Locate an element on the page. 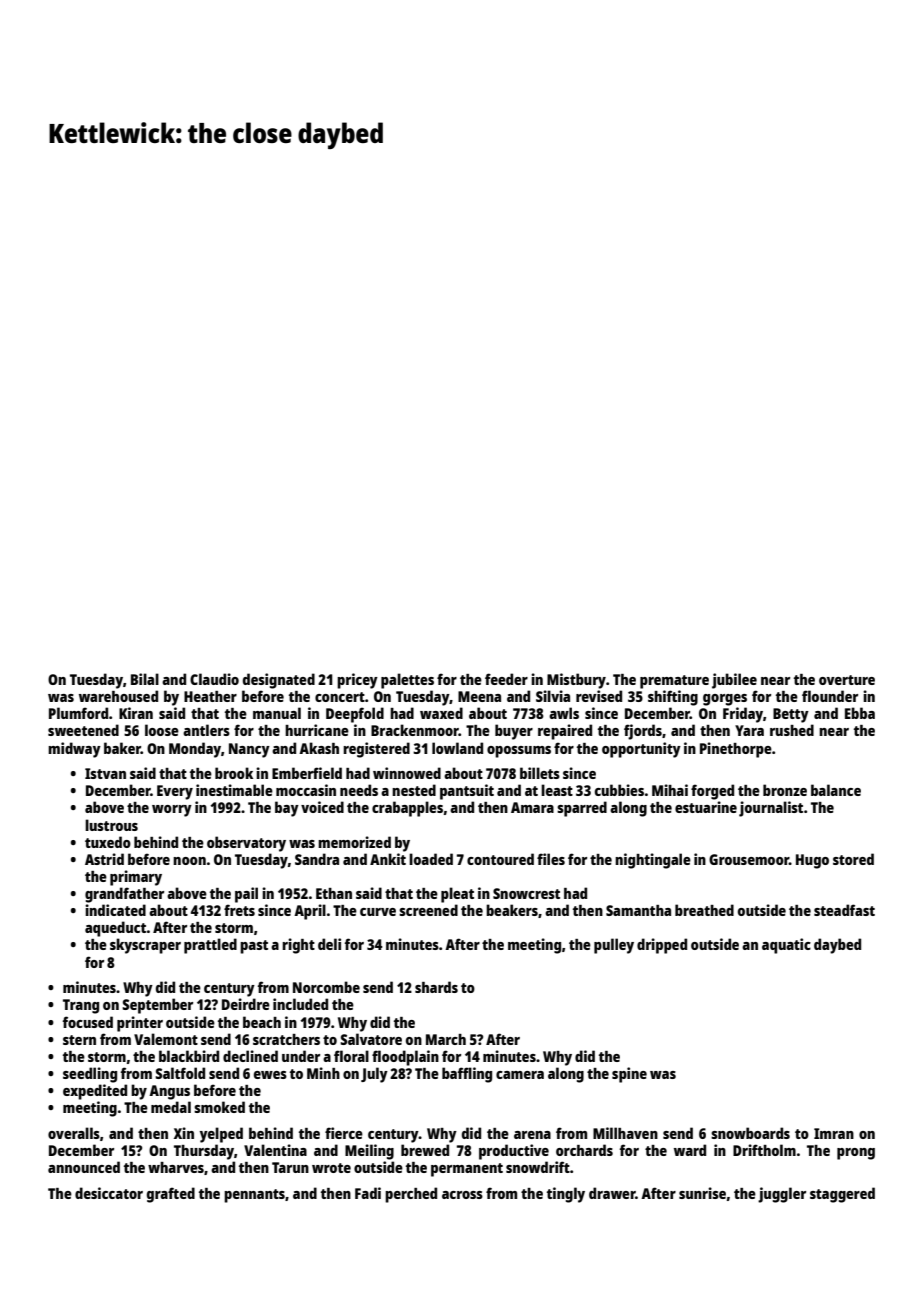  blackbird is located at coordinates (189, 1056).
